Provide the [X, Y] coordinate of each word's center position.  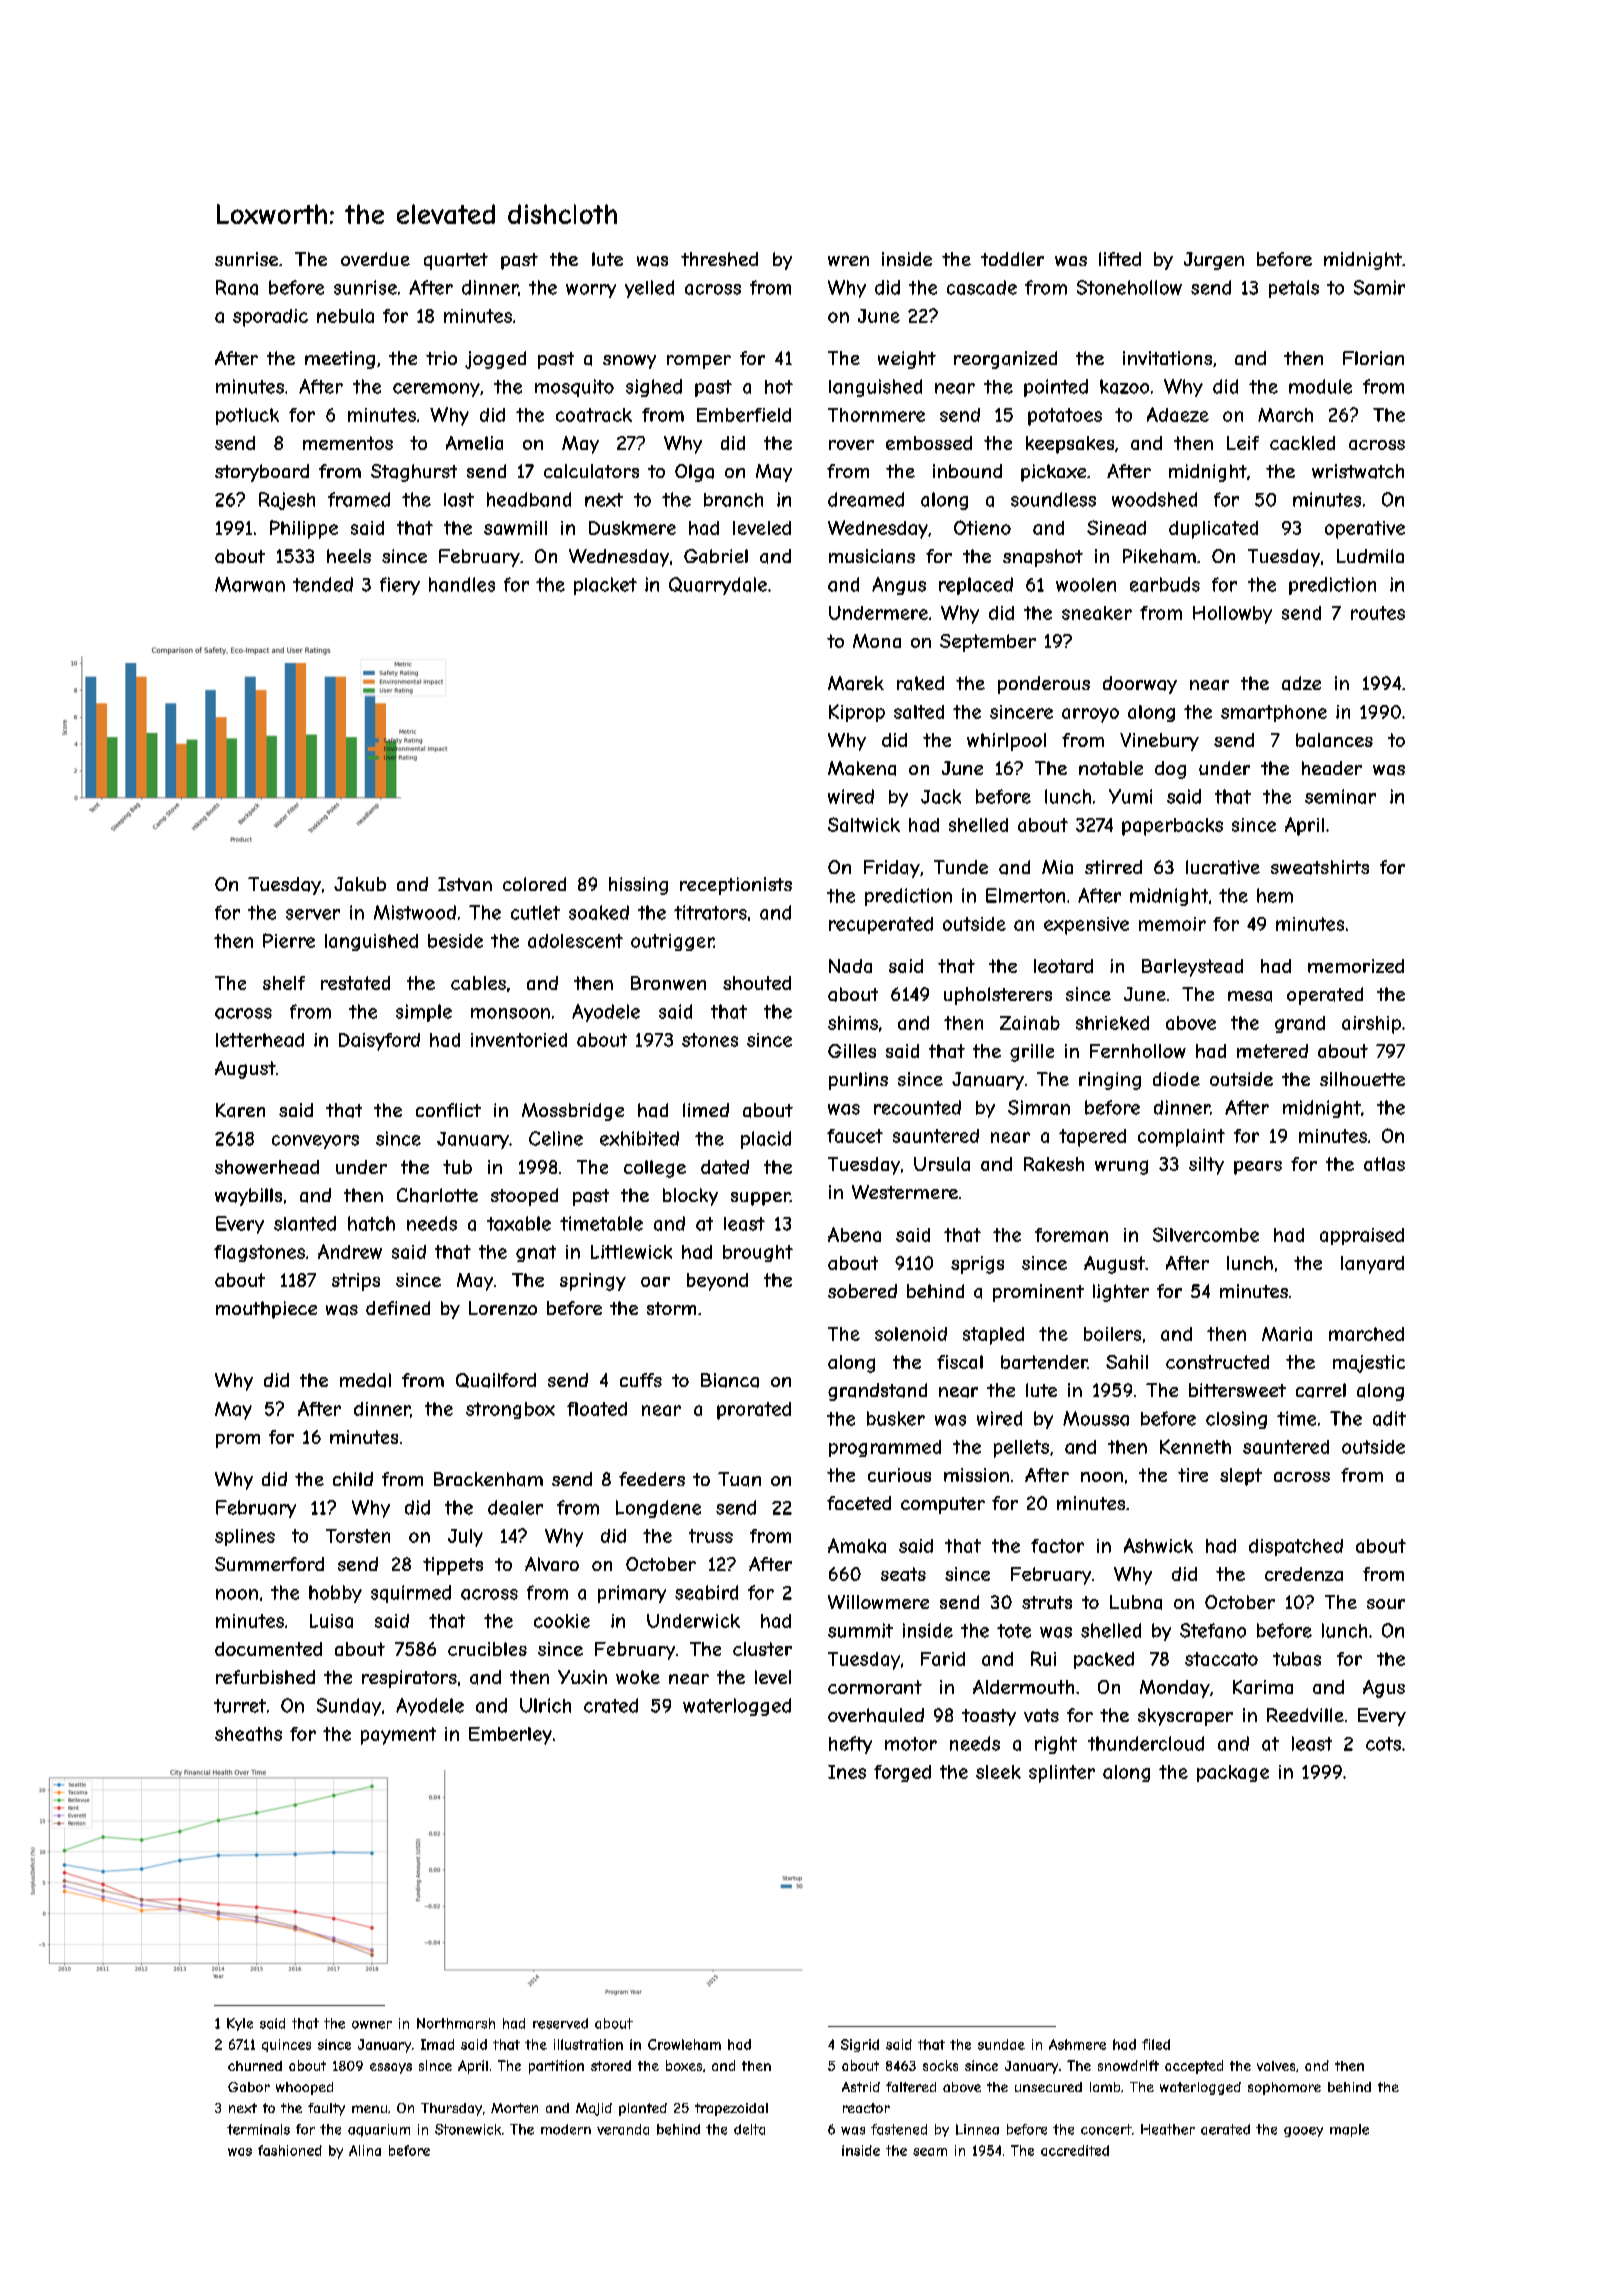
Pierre [289, 940]
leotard [1063, 966]
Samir [1379, 287]
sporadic [270, 318]
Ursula [942, 1164]
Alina [365, 2150]
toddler [1012, 259]
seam [930, 2152]
